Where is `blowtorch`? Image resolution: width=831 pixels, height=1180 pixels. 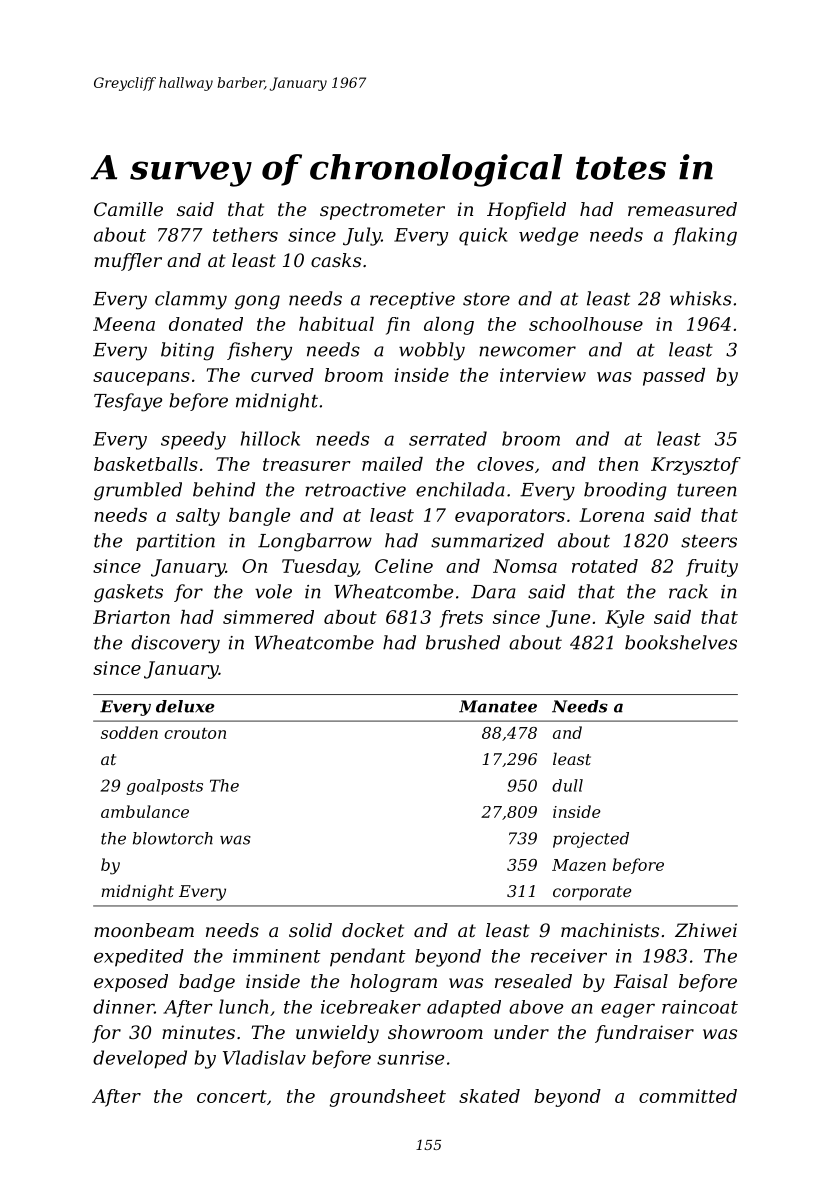 blowtorch is located at coordinates (173, 838).
